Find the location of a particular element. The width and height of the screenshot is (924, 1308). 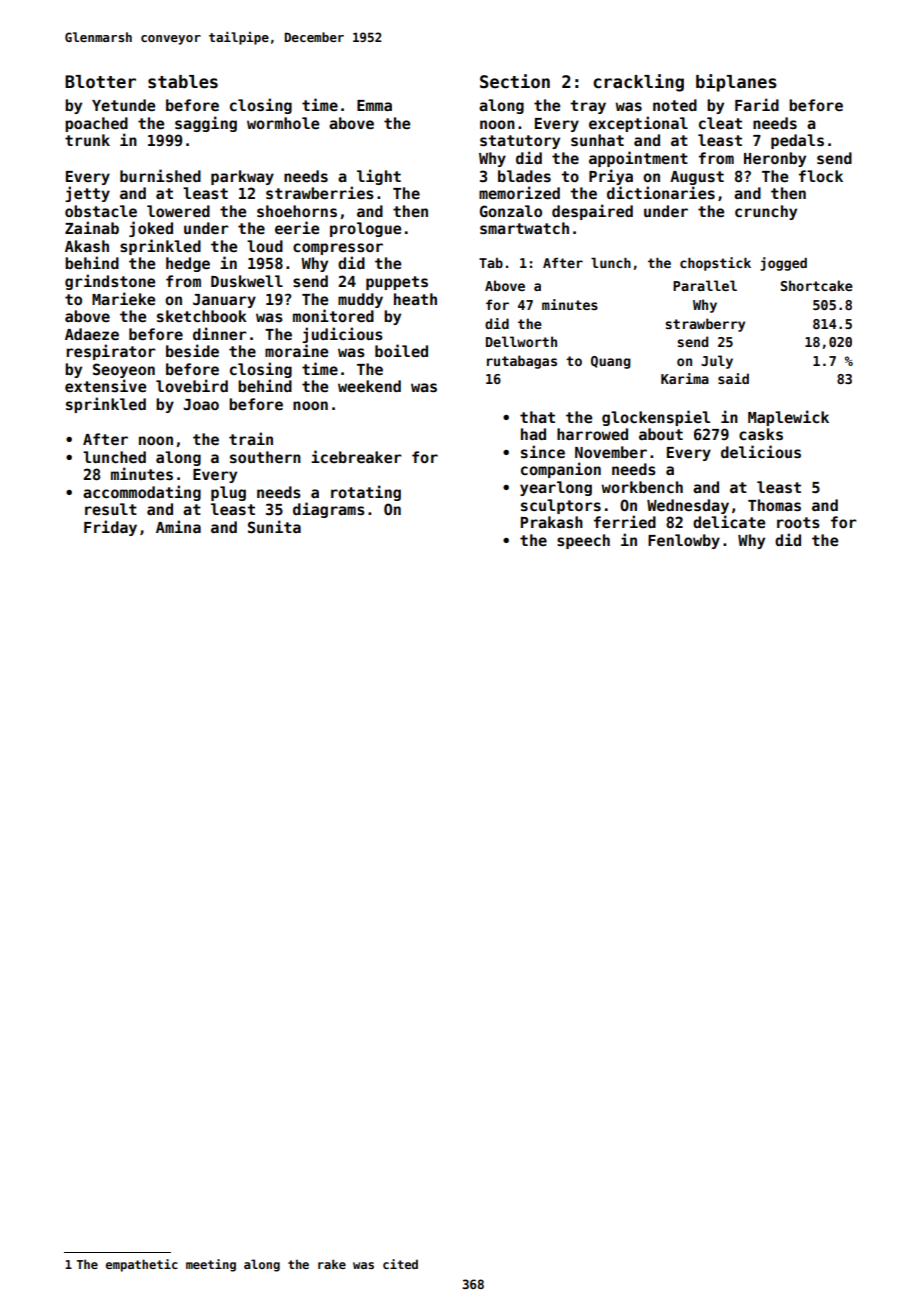

Wednesday is located at coordinates (688, 506).
